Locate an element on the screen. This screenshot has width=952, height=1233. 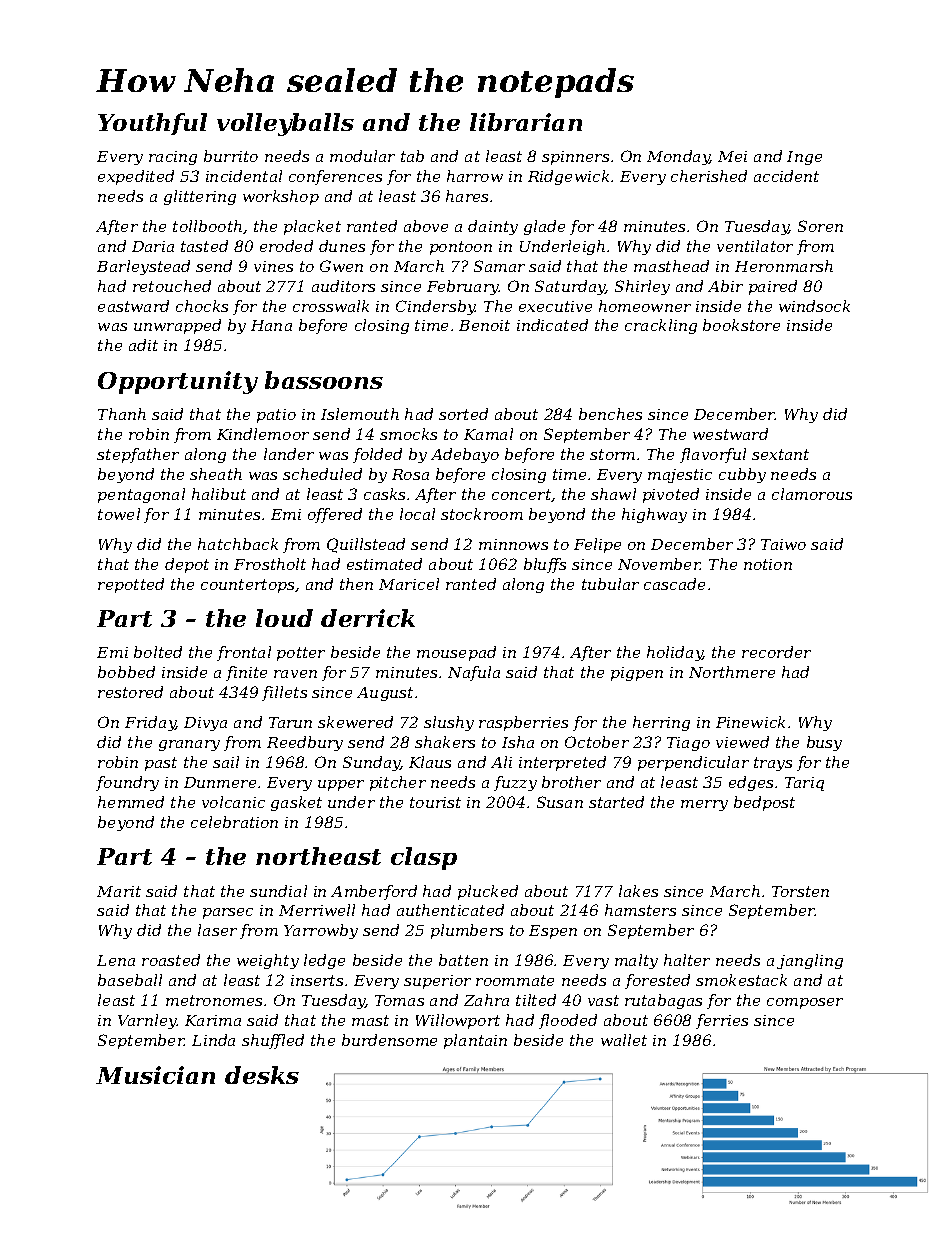
Mei is located at coordinates (732, 156).
